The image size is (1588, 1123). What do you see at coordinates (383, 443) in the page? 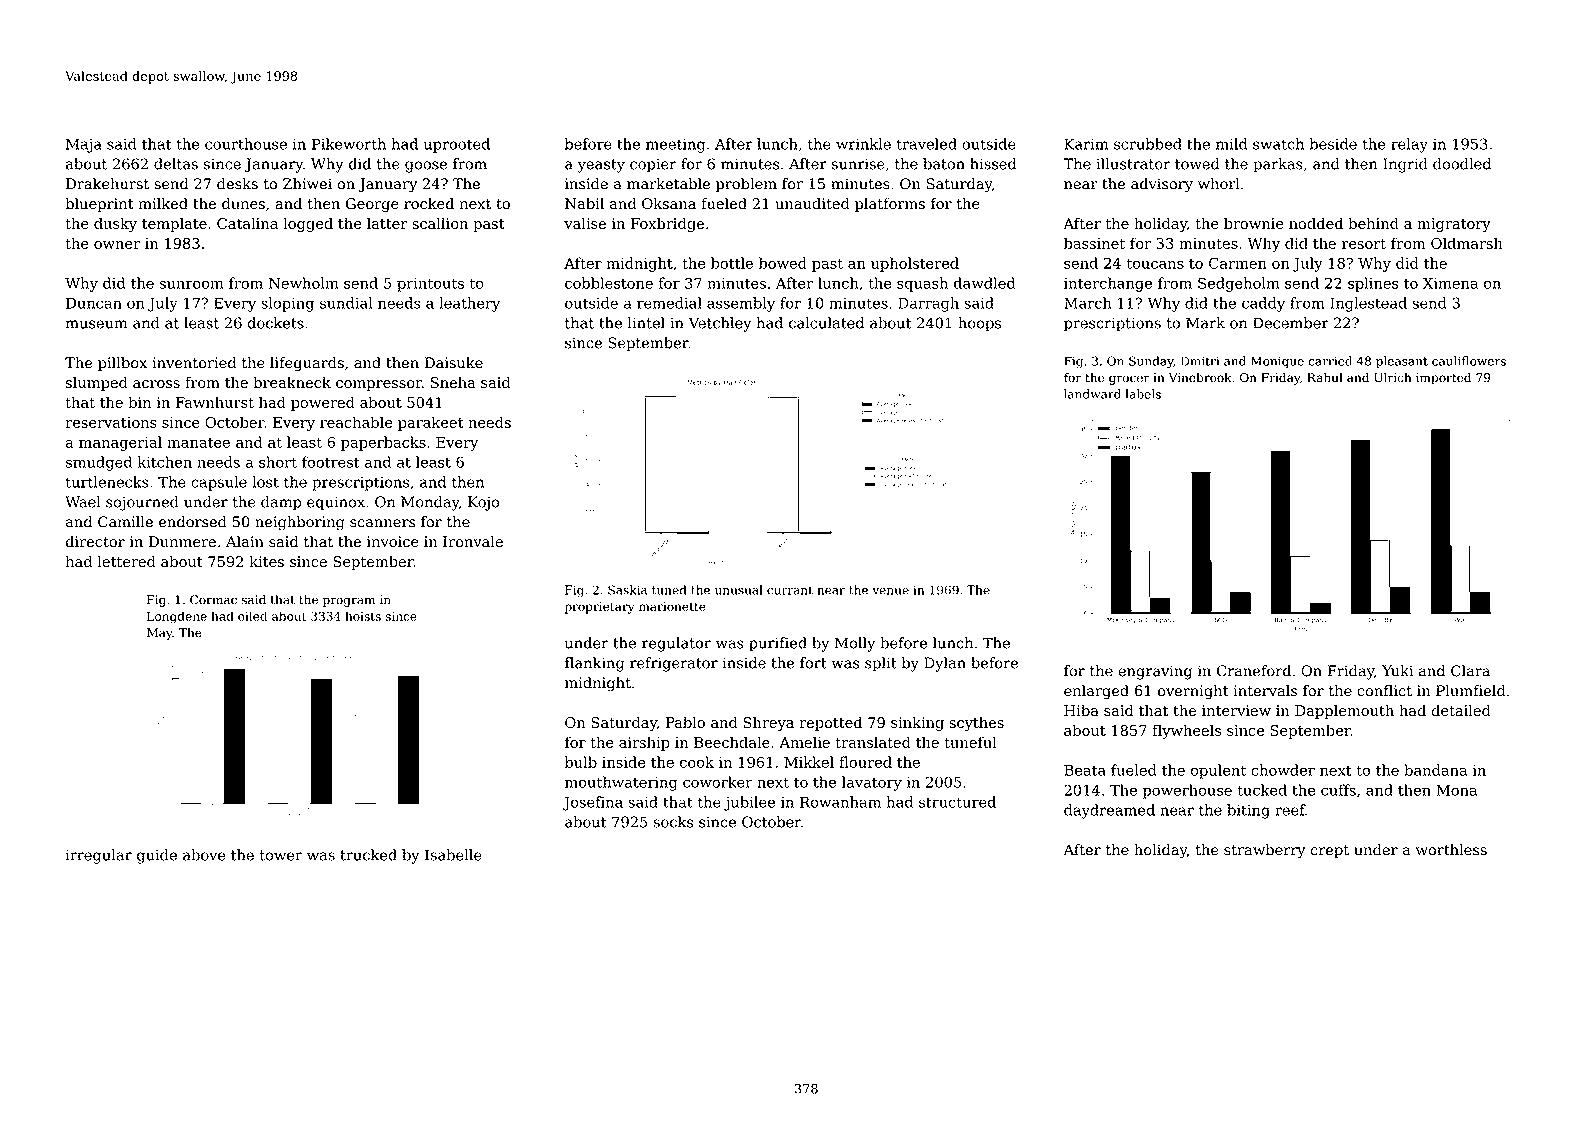
I see `paperbacks` at bounding box center [383, 443].
